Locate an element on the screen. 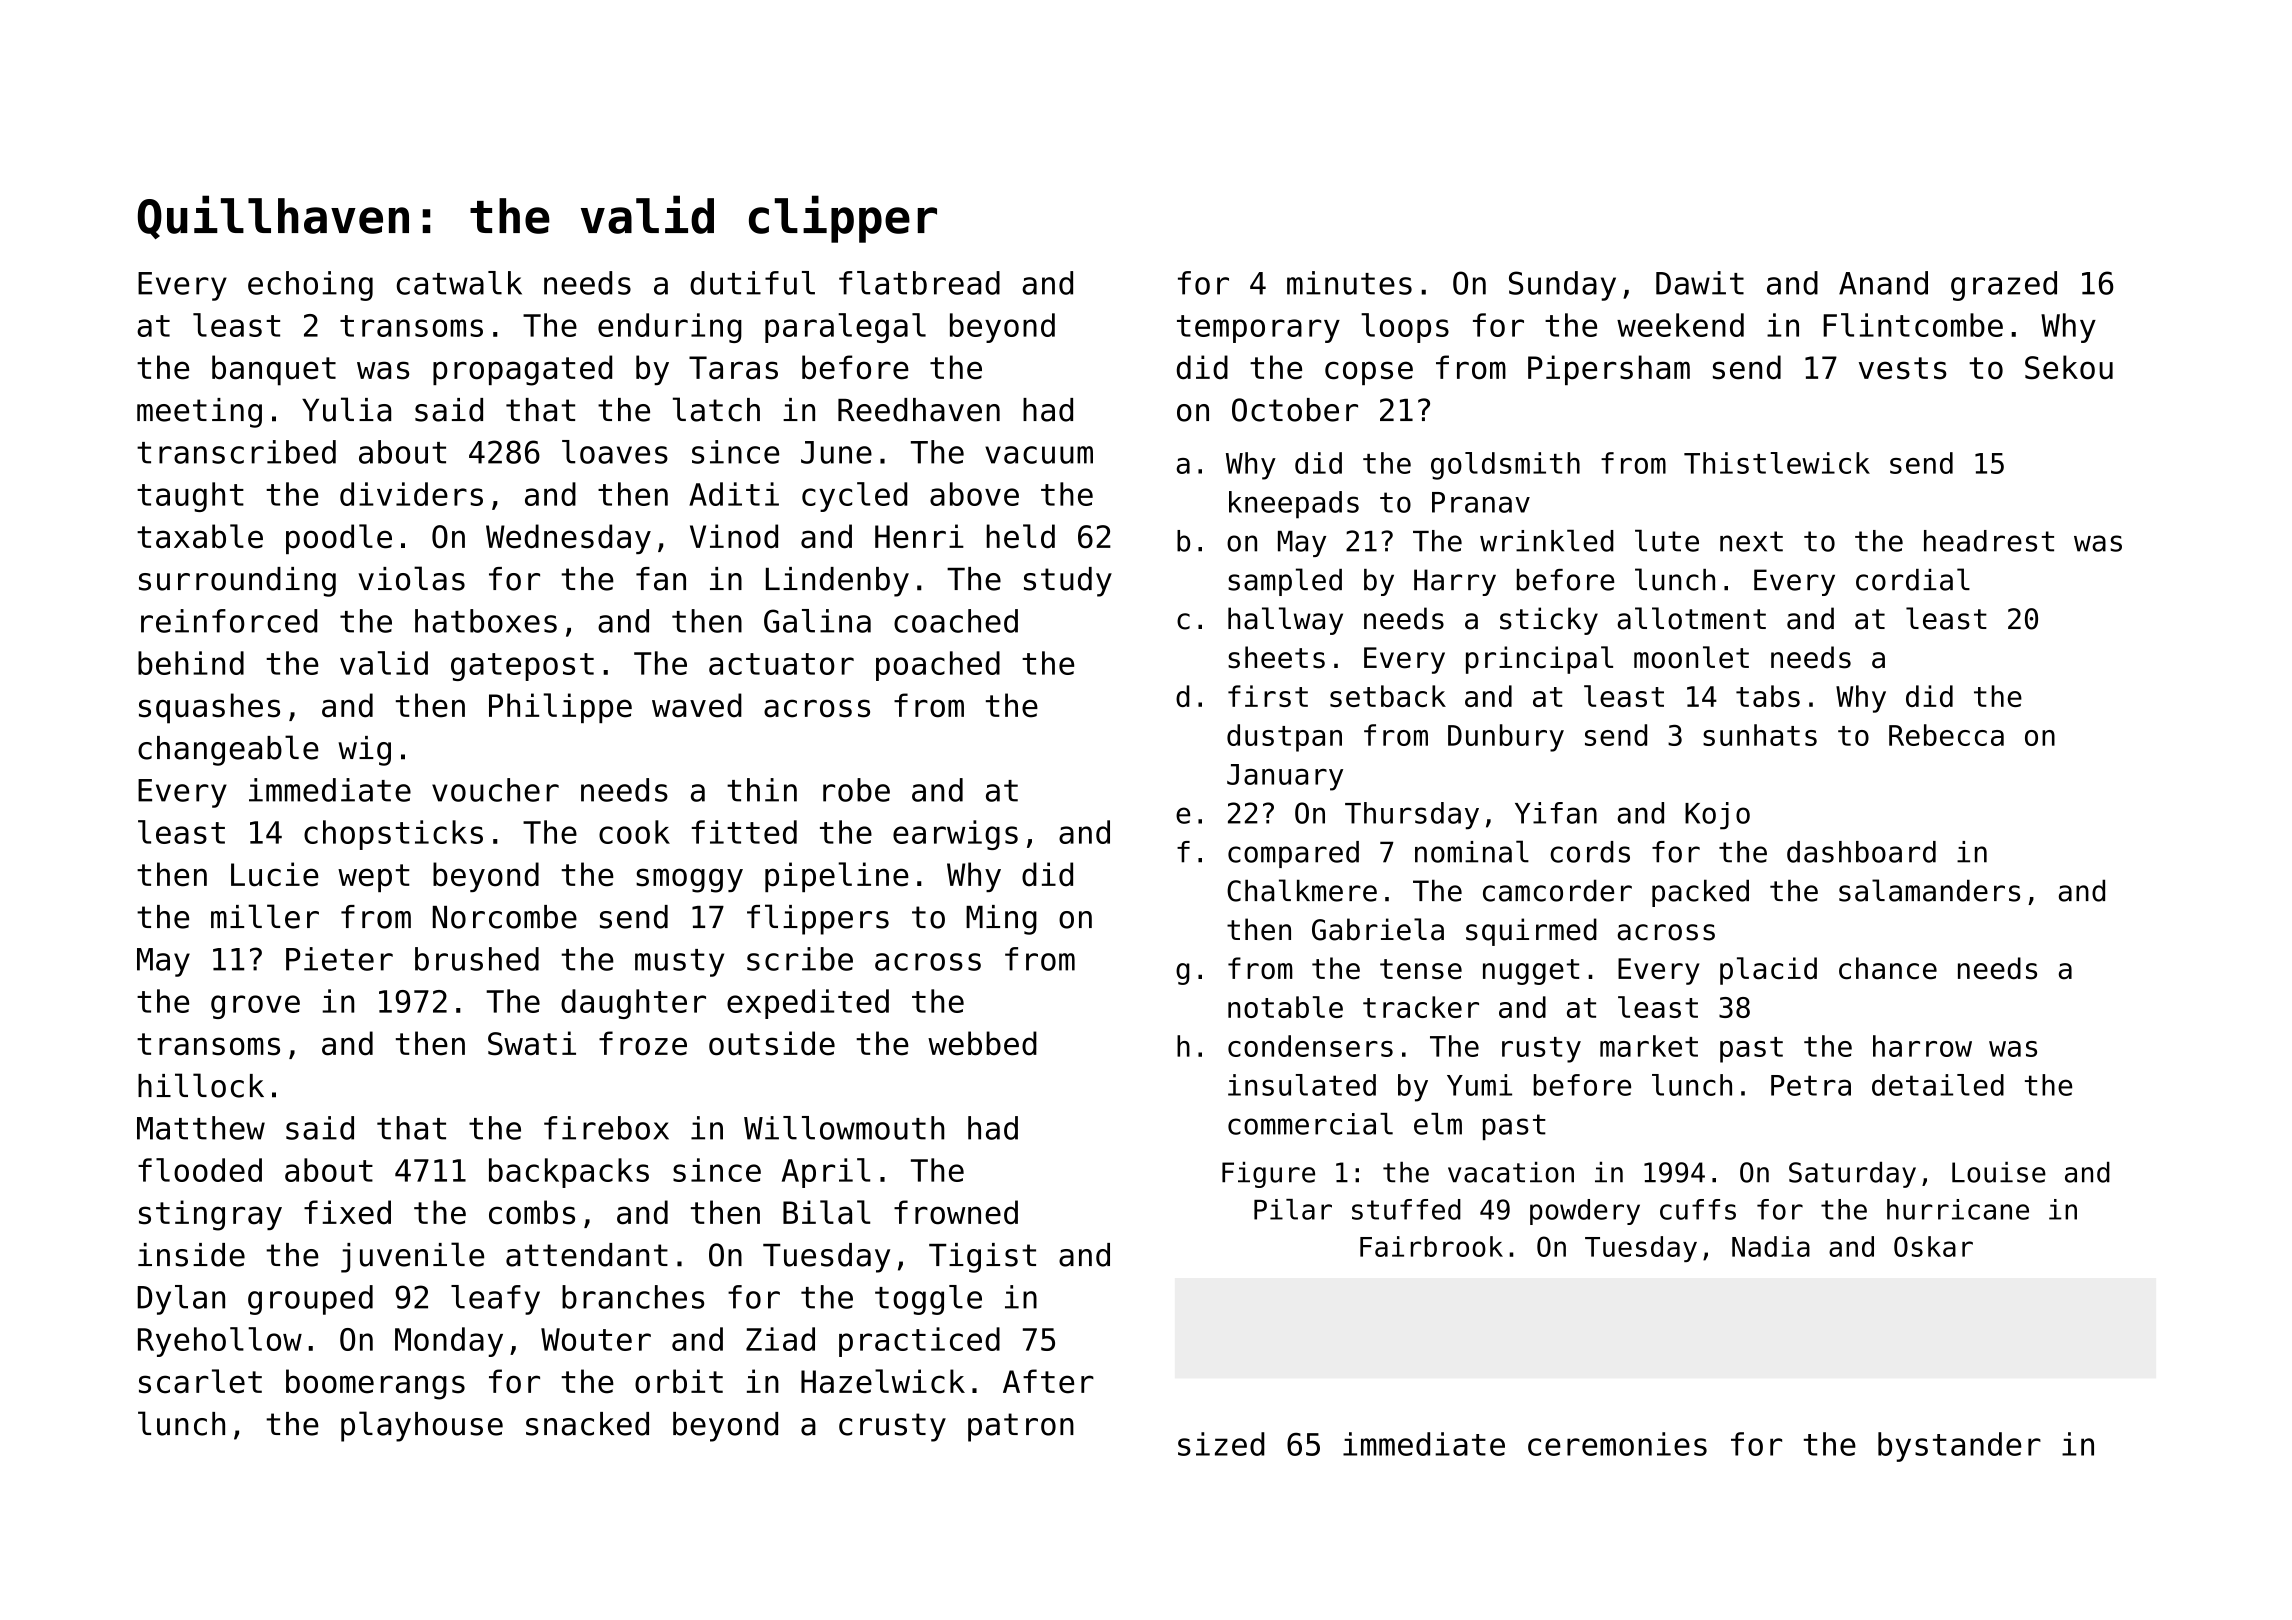 The height and width of the screenshot is (1620, 2292). Dawit is located at coordinates (1700, 283).
